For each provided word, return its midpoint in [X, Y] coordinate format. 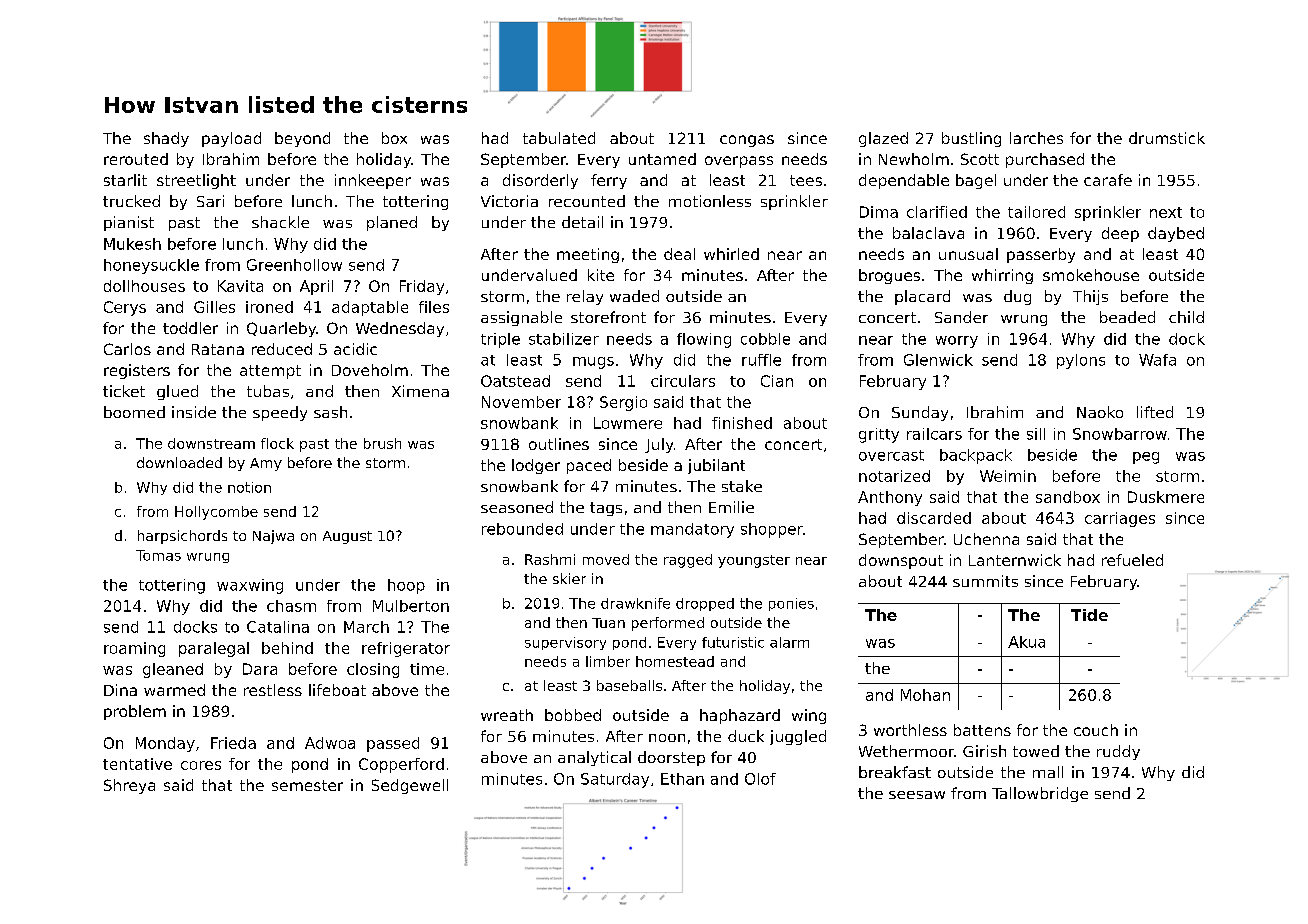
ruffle [761, 360]
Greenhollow [294, 265]
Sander [961, 317]
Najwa [273, 537]
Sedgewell [410, 786]
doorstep [671, 758]
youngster [754, 561]
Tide [1089, 615]
